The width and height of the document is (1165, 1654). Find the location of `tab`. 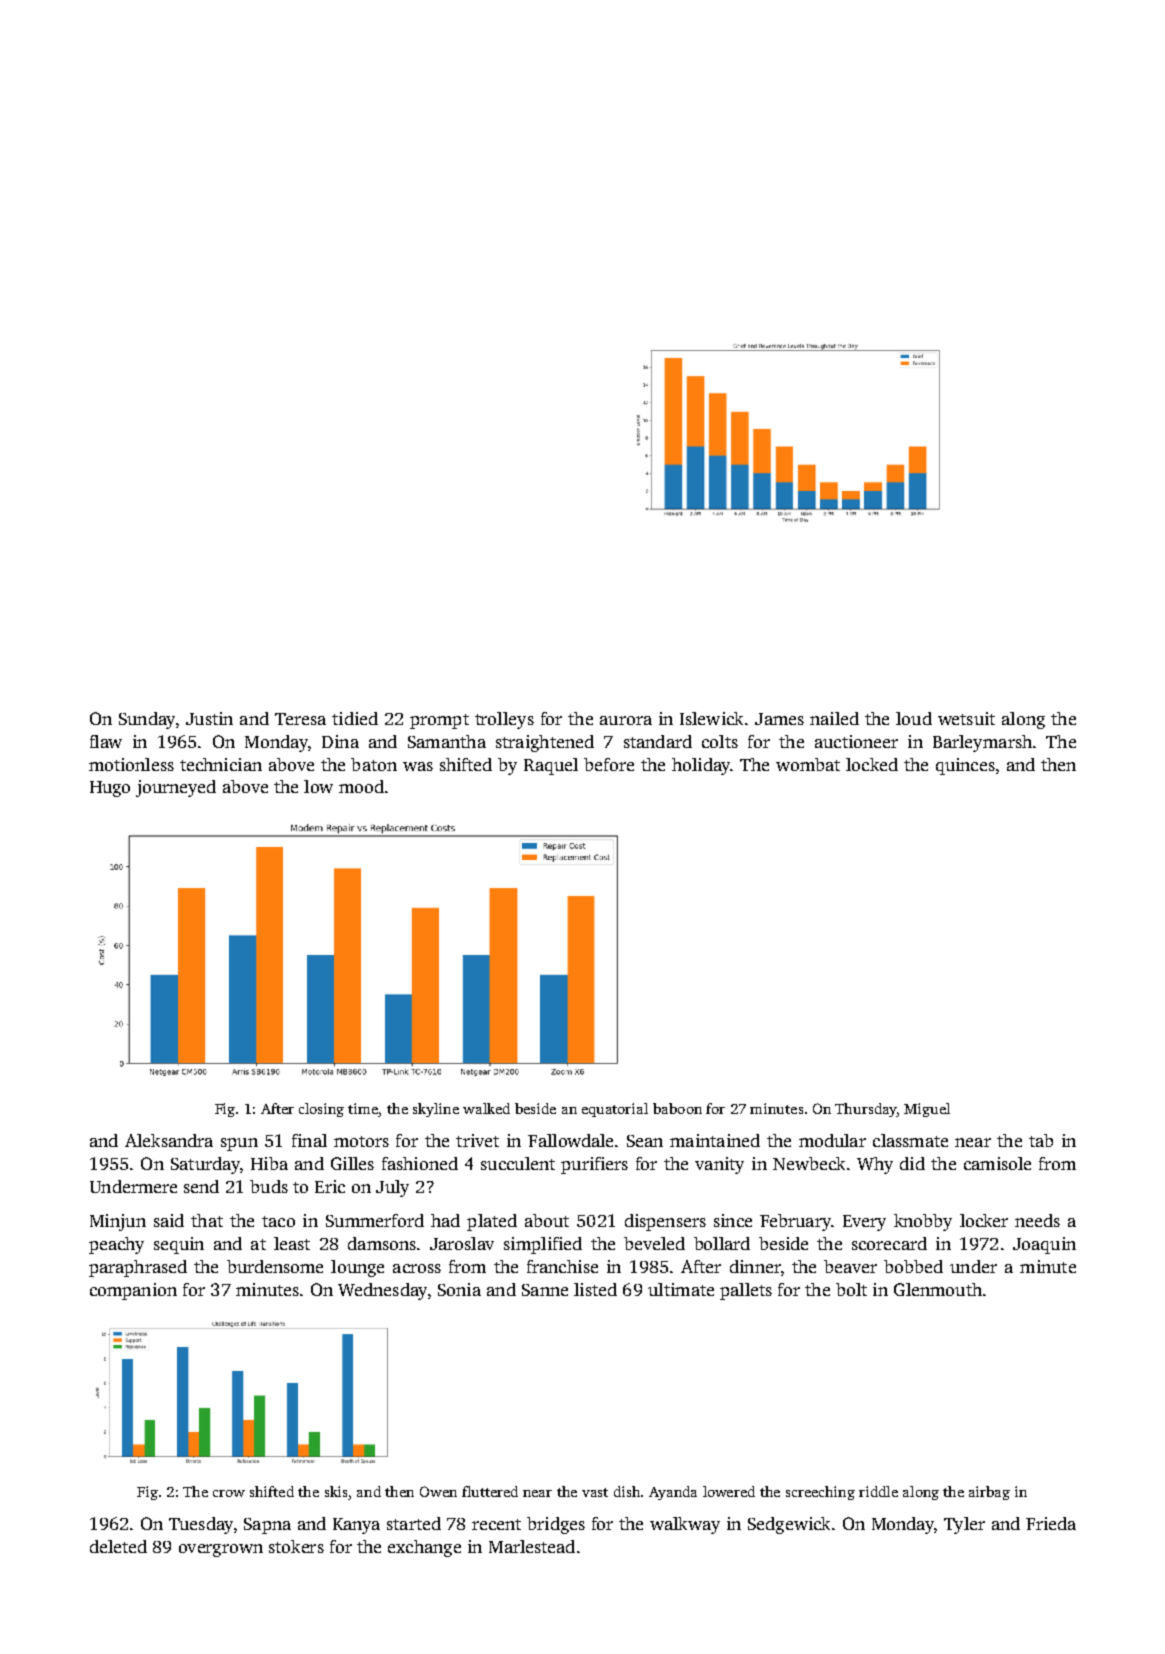

tab is located at coordinates (1041, 1140).
